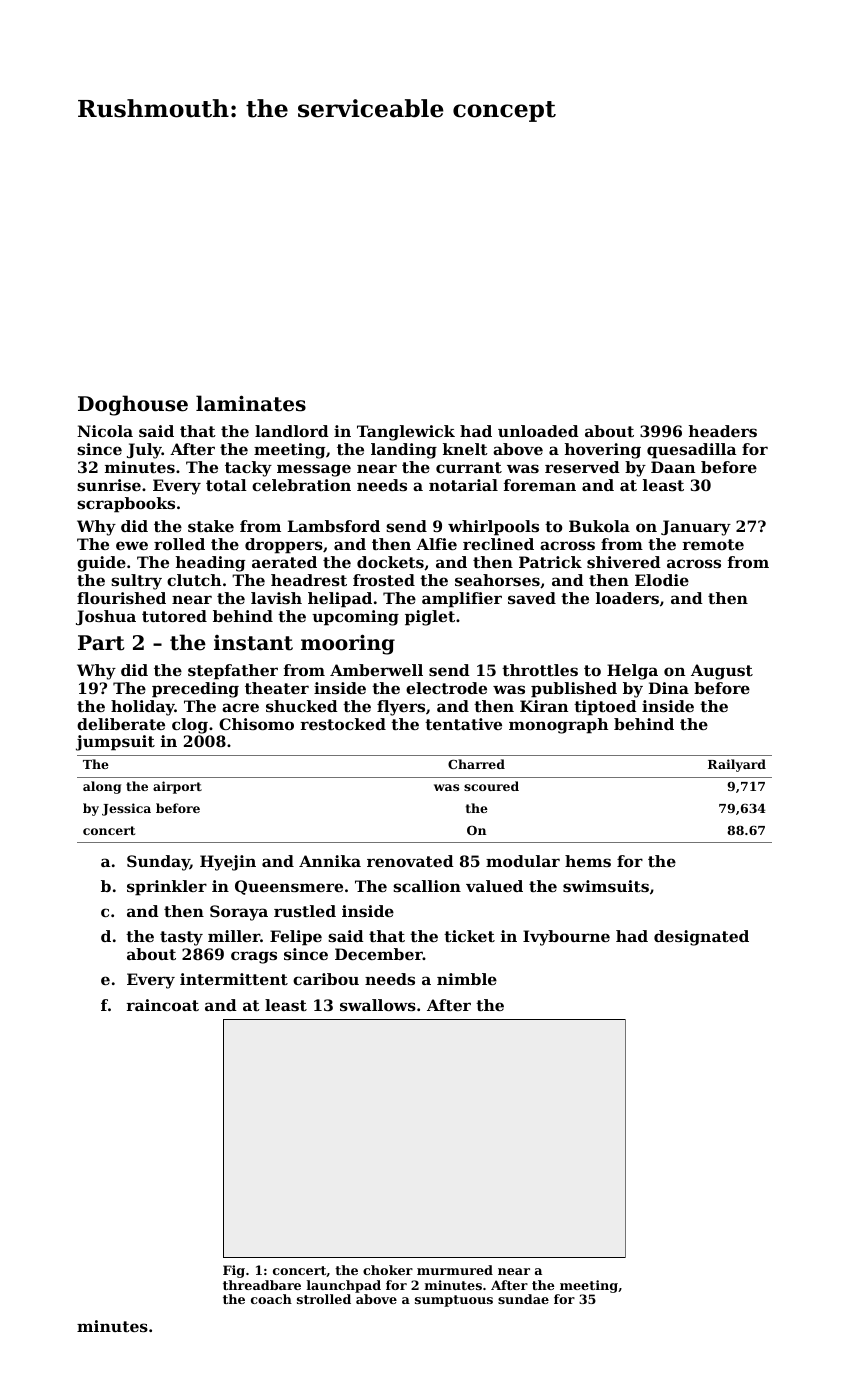  What do you see at coordinates (234, 1271) in the document?
I see `Fig` at bounding box center [234, 1271].
